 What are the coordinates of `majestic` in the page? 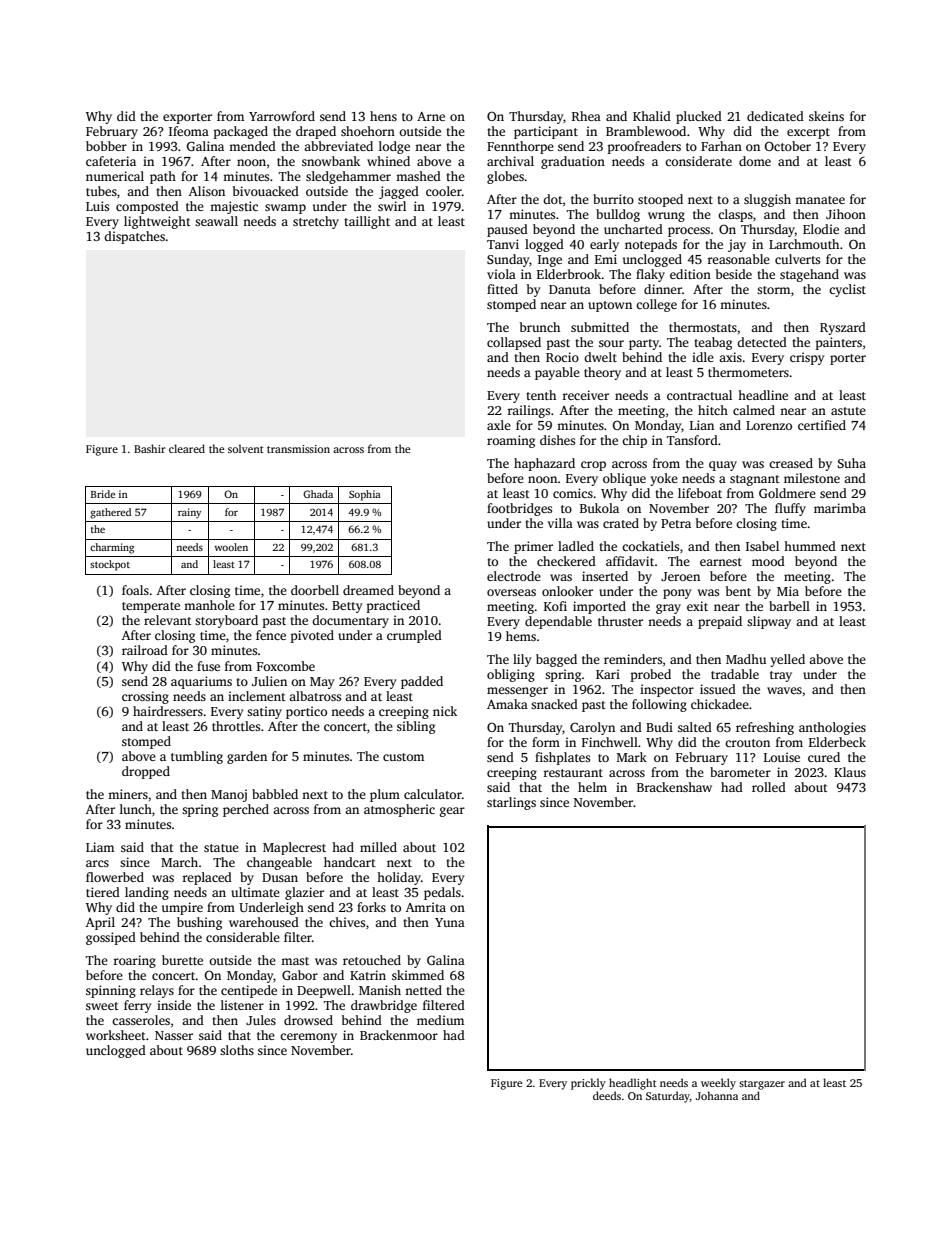 It's located at (234, 207).
